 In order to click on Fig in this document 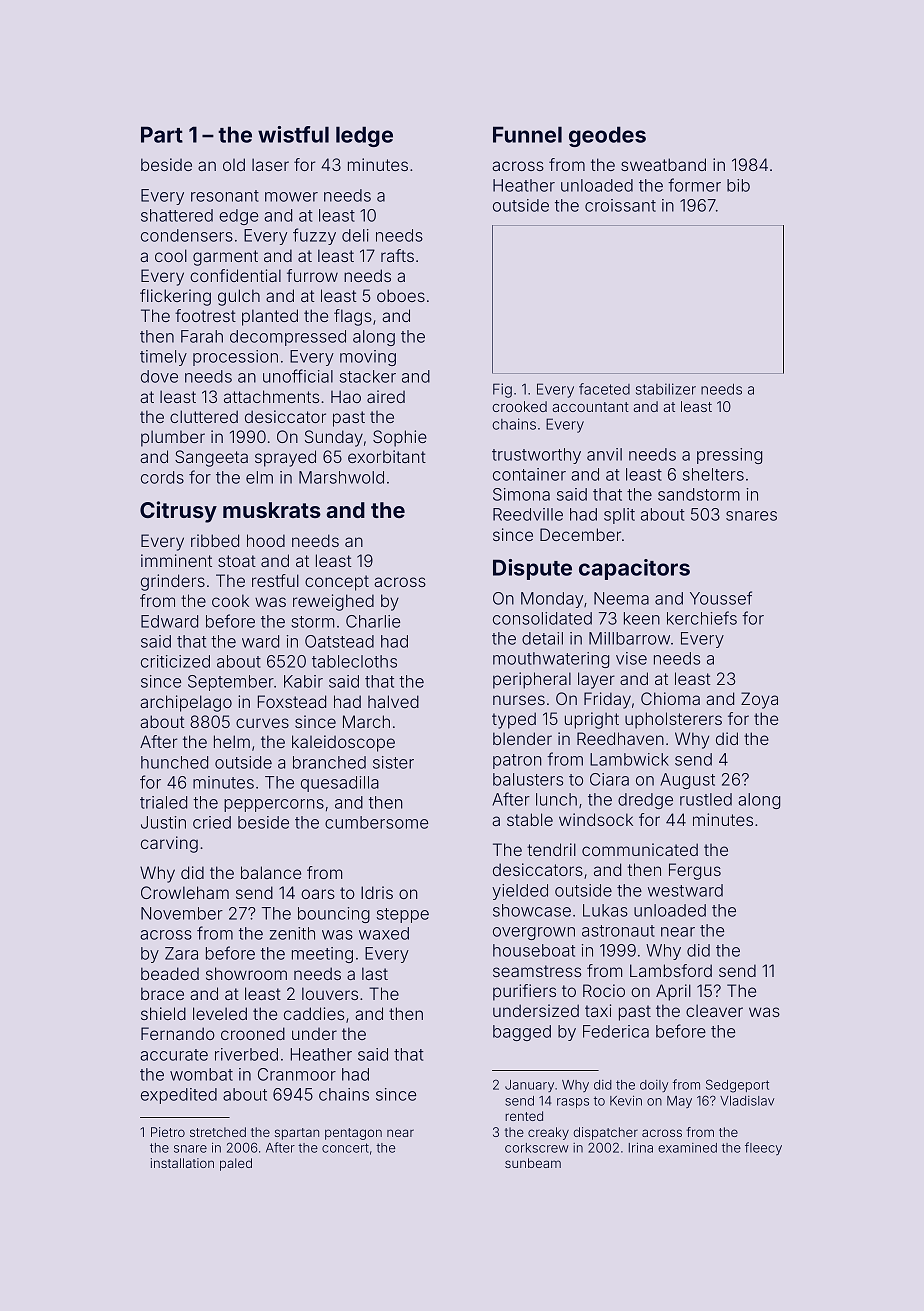, I will do `click(502, 390)`.
